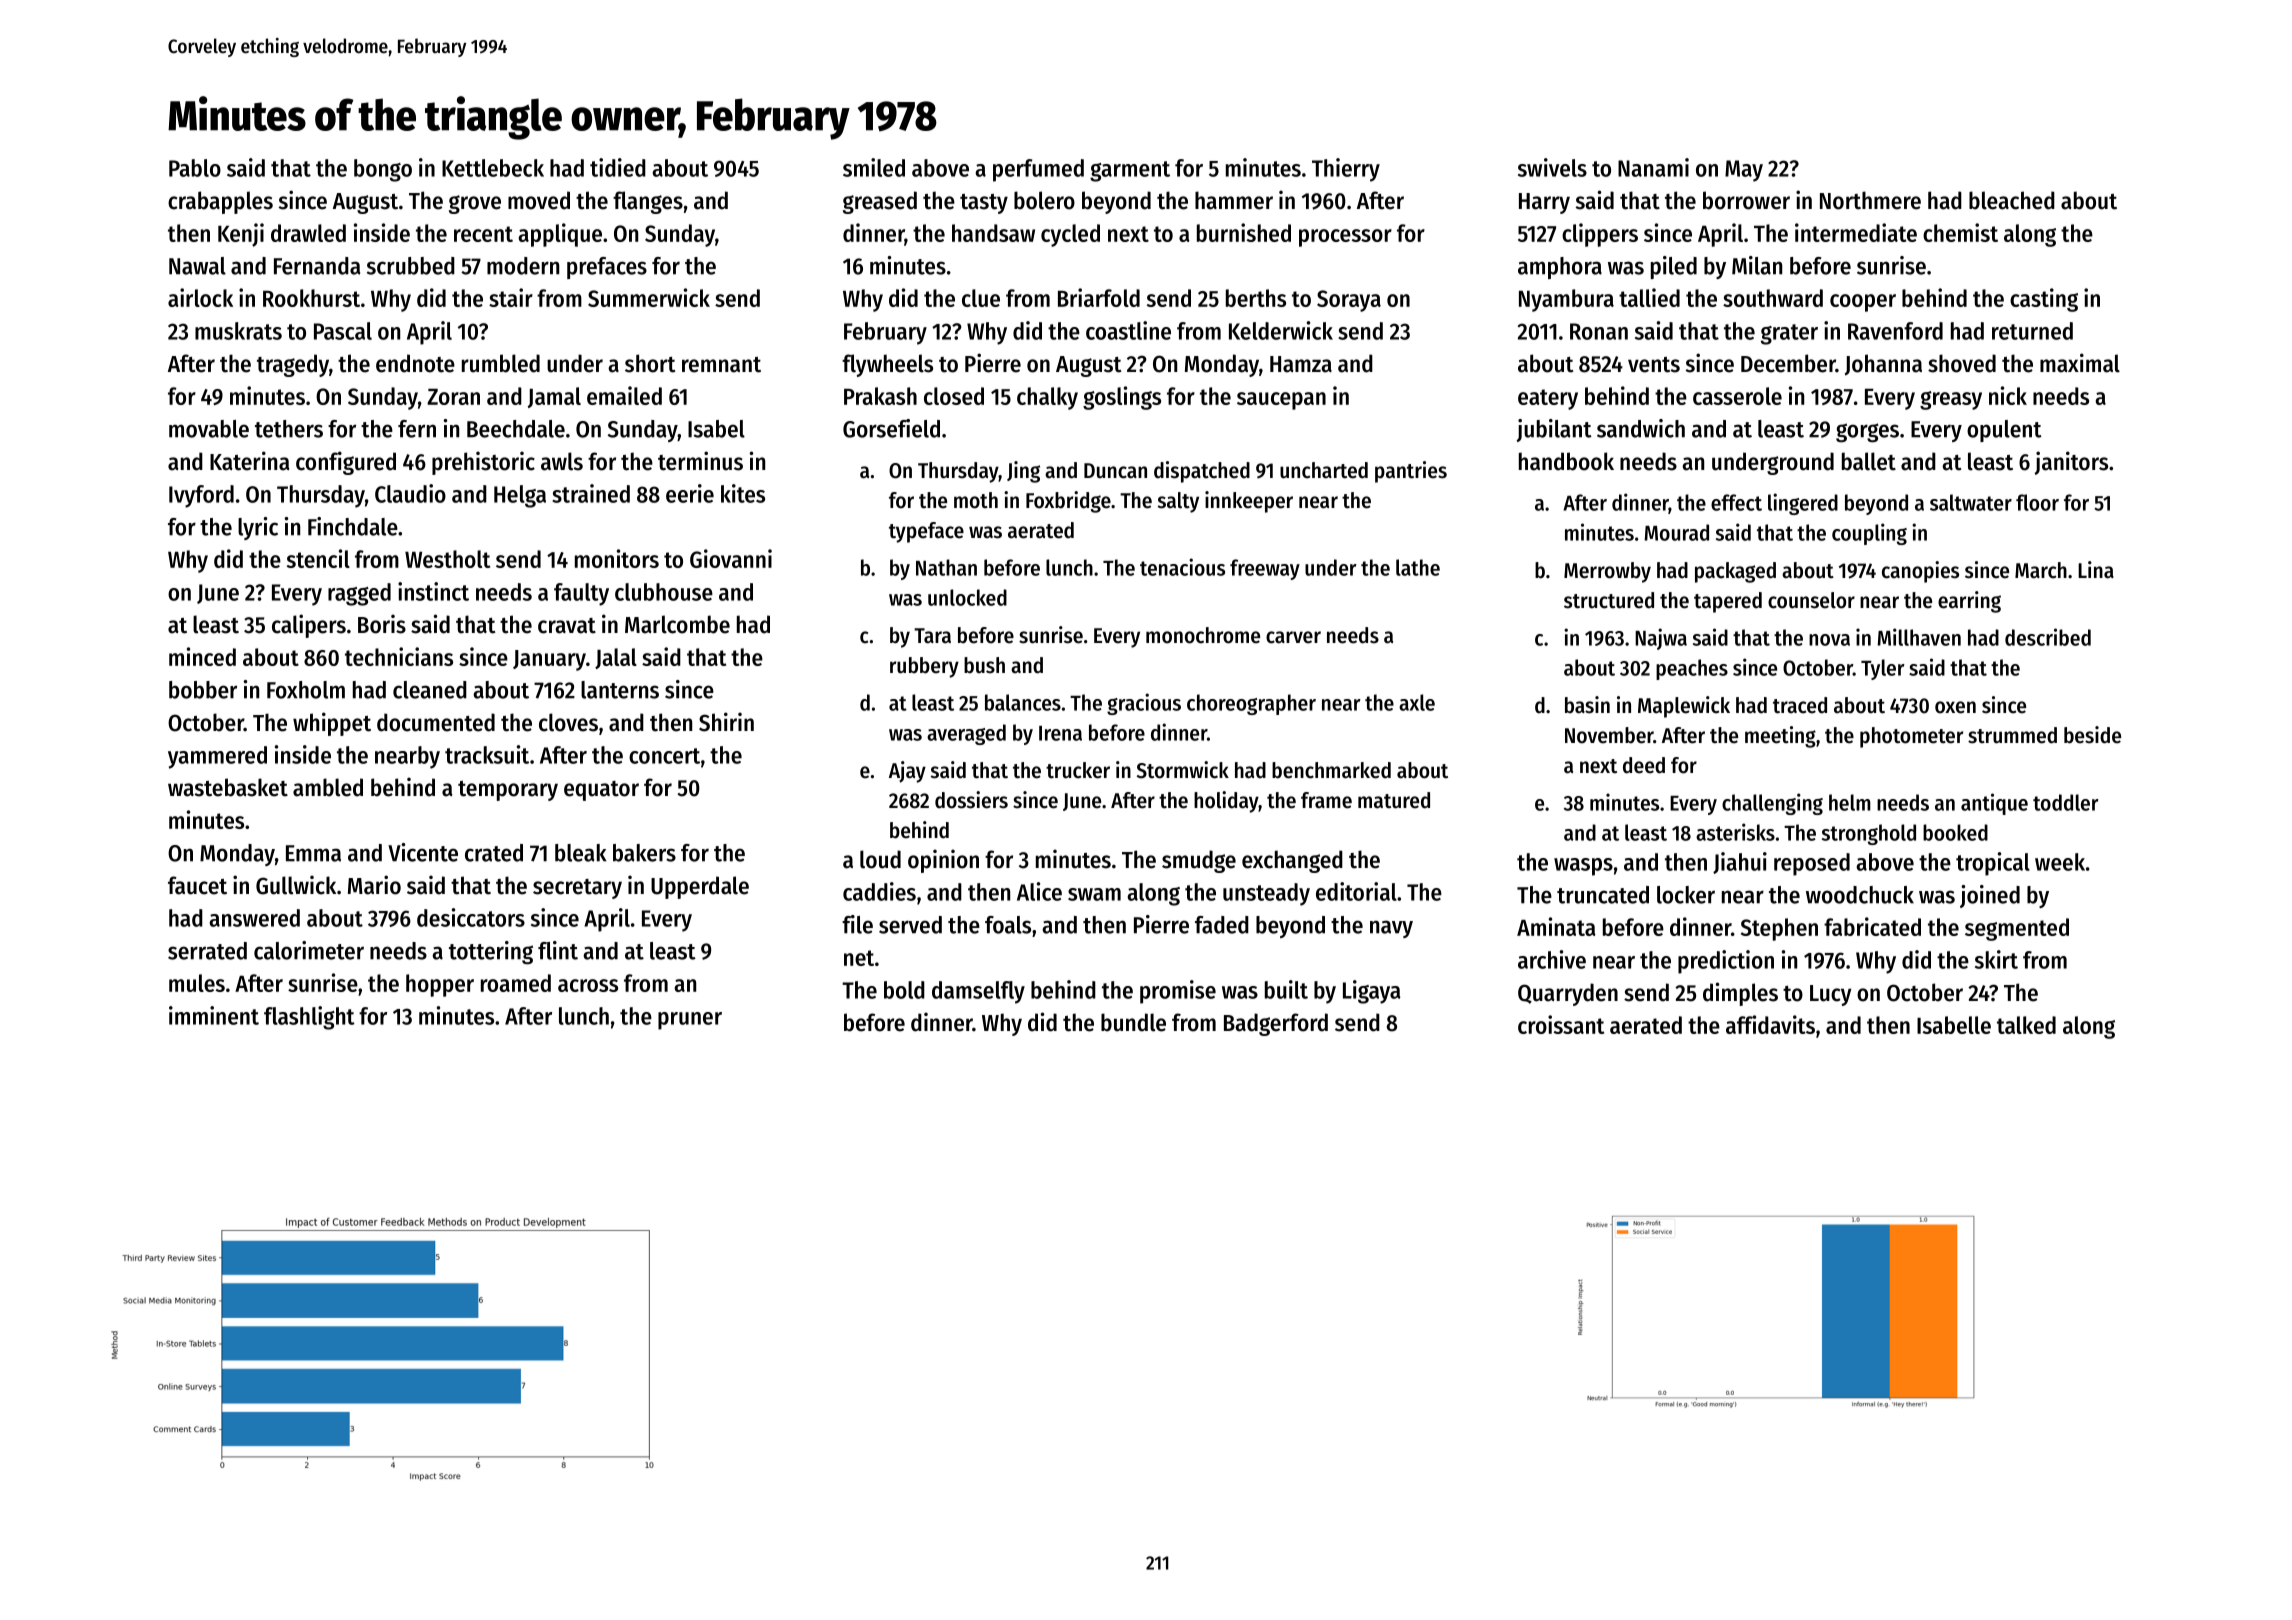  I want to click on Thierry, so click(1346, 170).
